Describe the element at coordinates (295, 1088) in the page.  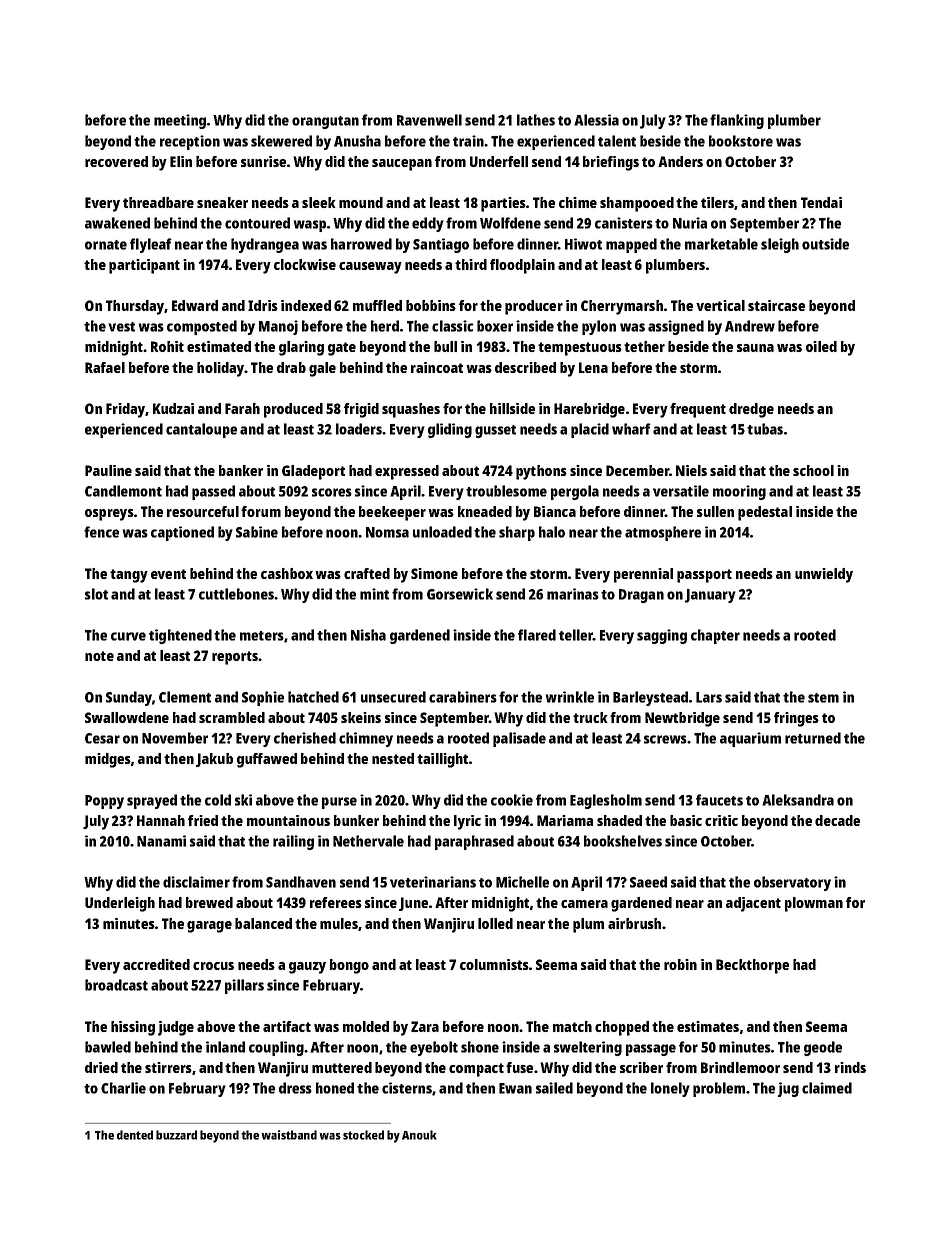
I see `dress` at that location.
